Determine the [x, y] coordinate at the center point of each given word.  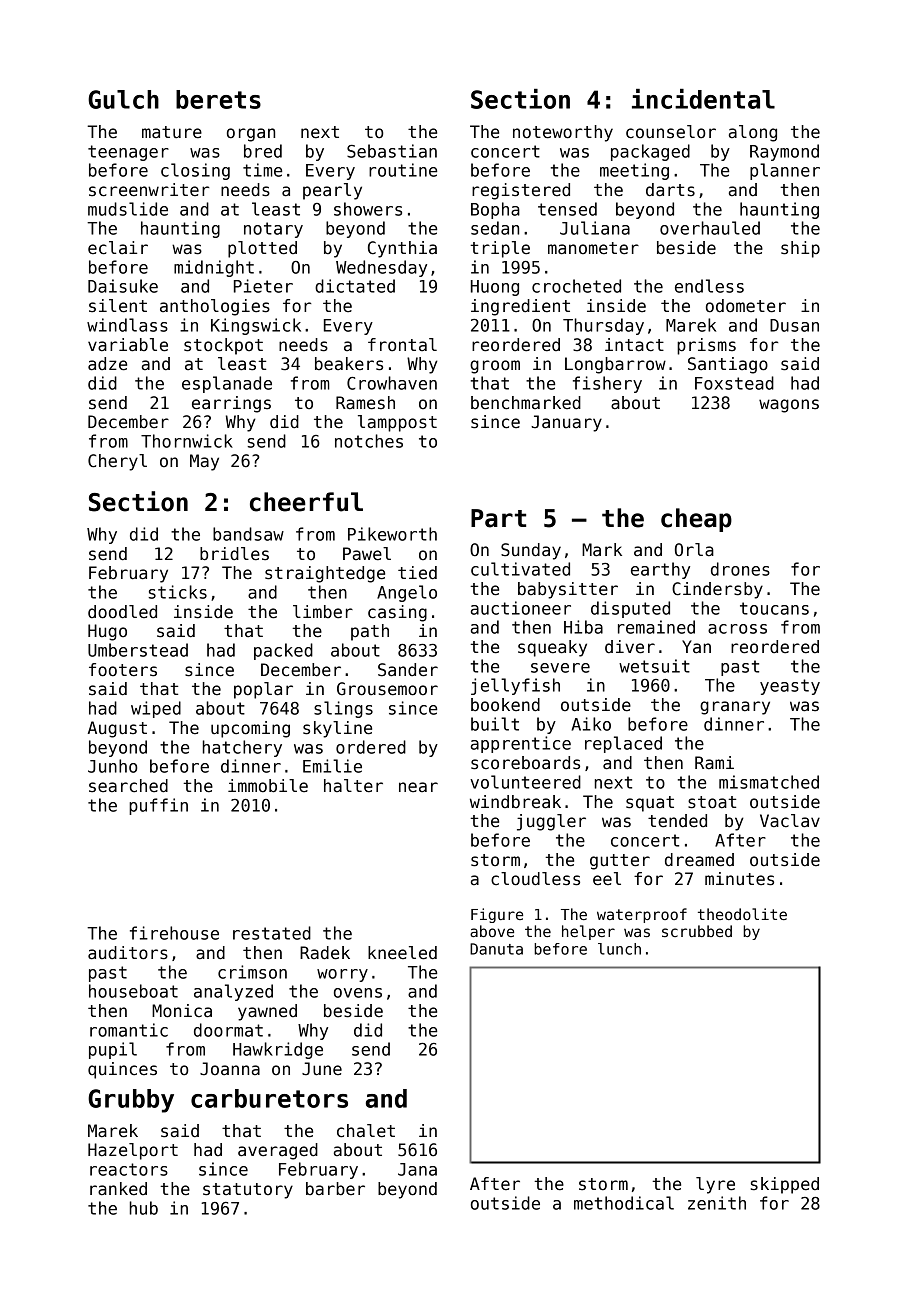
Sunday [531, 551]
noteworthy [563, 133]
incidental [703, 99]
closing [195, 171]
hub [144, 1208]
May [204, 462]
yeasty [790, 687]
